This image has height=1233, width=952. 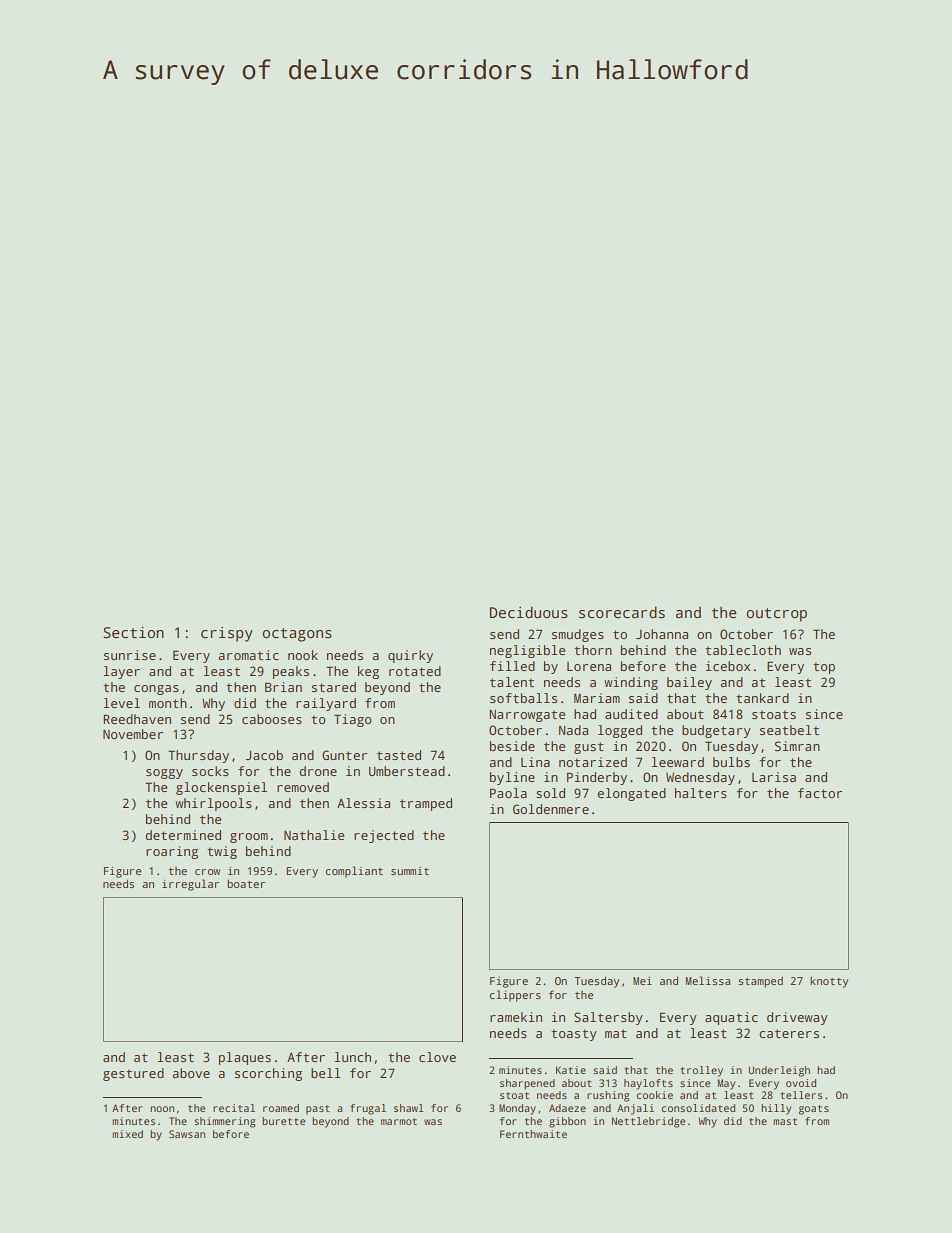 What do you see at coordinates (512, 682) in the image?
I see `talent` at bounding box center [512, 682].
